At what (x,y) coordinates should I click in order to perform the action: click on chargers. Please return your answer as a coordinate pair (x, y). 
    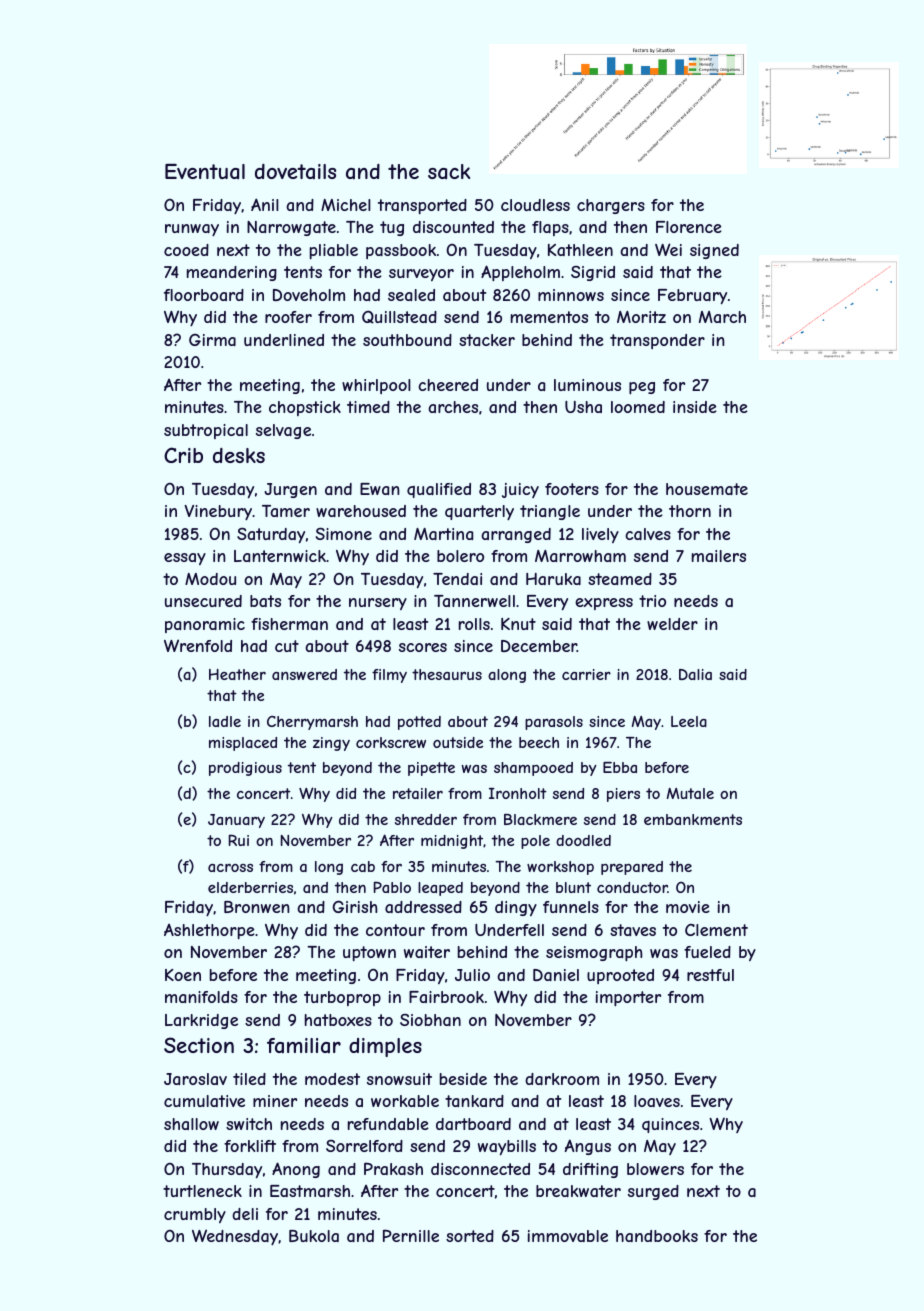
    Looking at the image, I should click on (611, 206).
